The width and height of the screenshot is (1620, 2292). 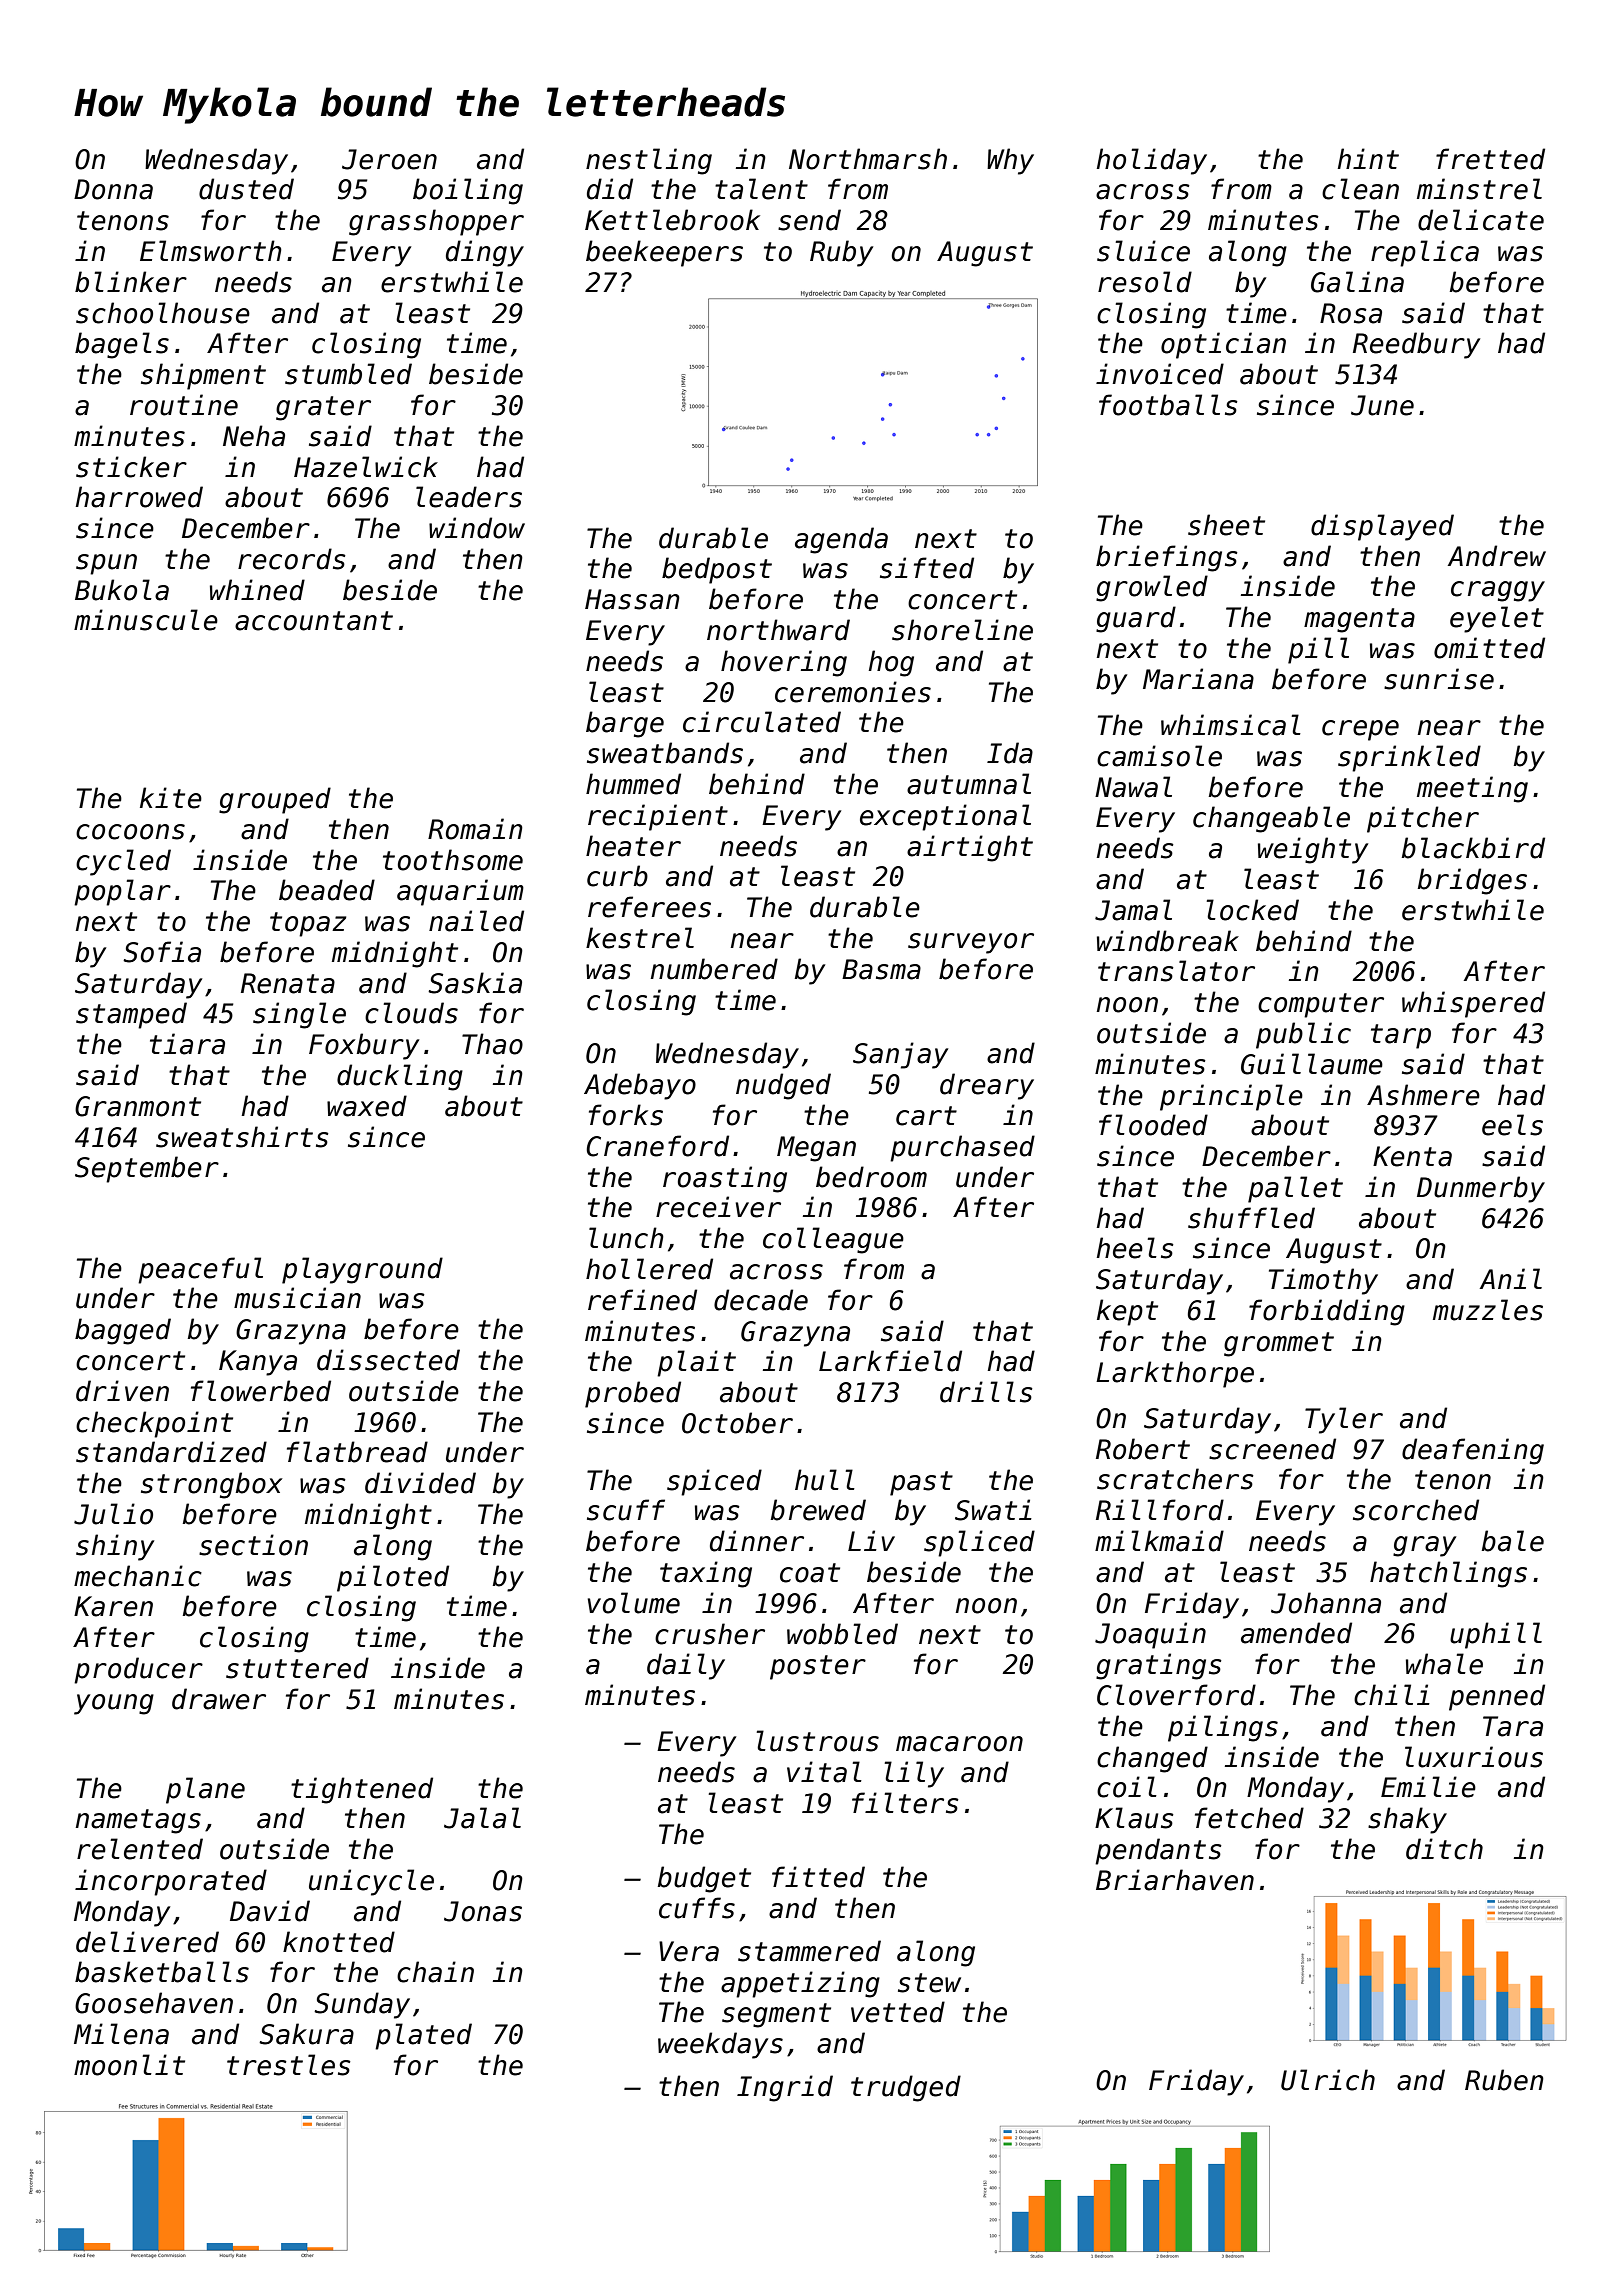 I want to click on Joaquin, so click(x=1150, y=1635).
